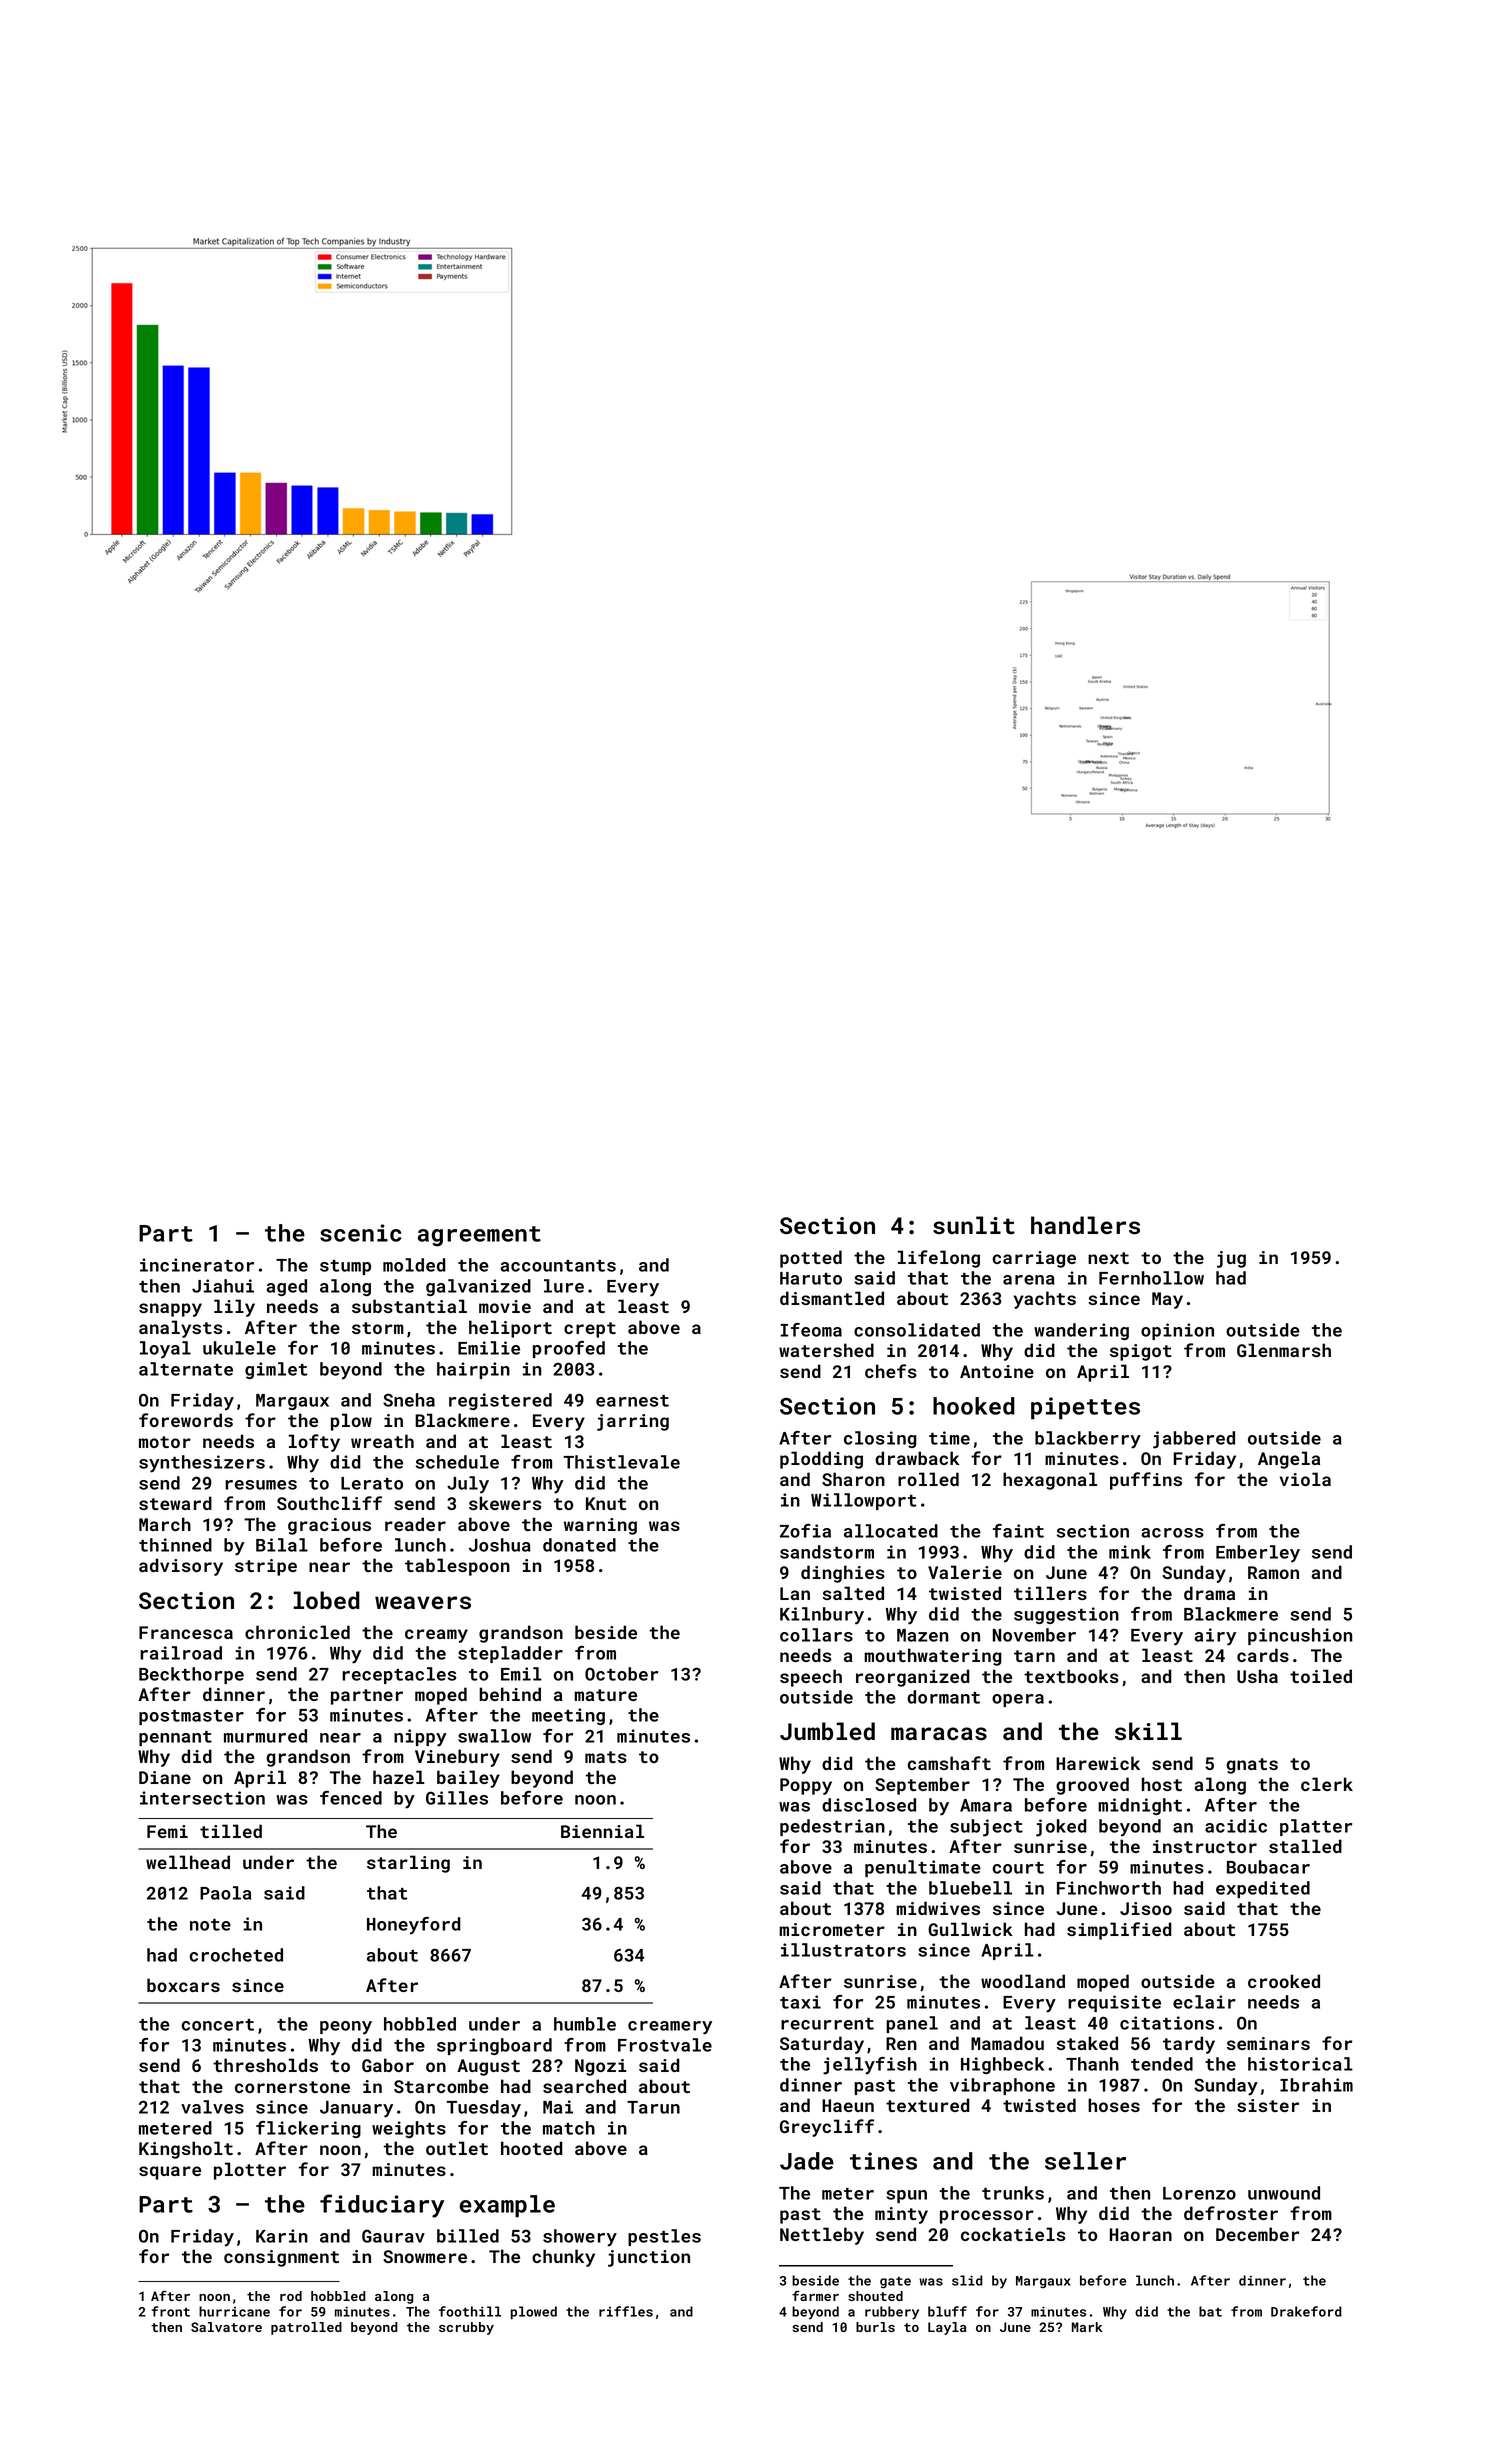 The image size is (1496, 2464). Describe the element at coordinates (351, 1798) in the screenshot. I see `fenced` at that location.
